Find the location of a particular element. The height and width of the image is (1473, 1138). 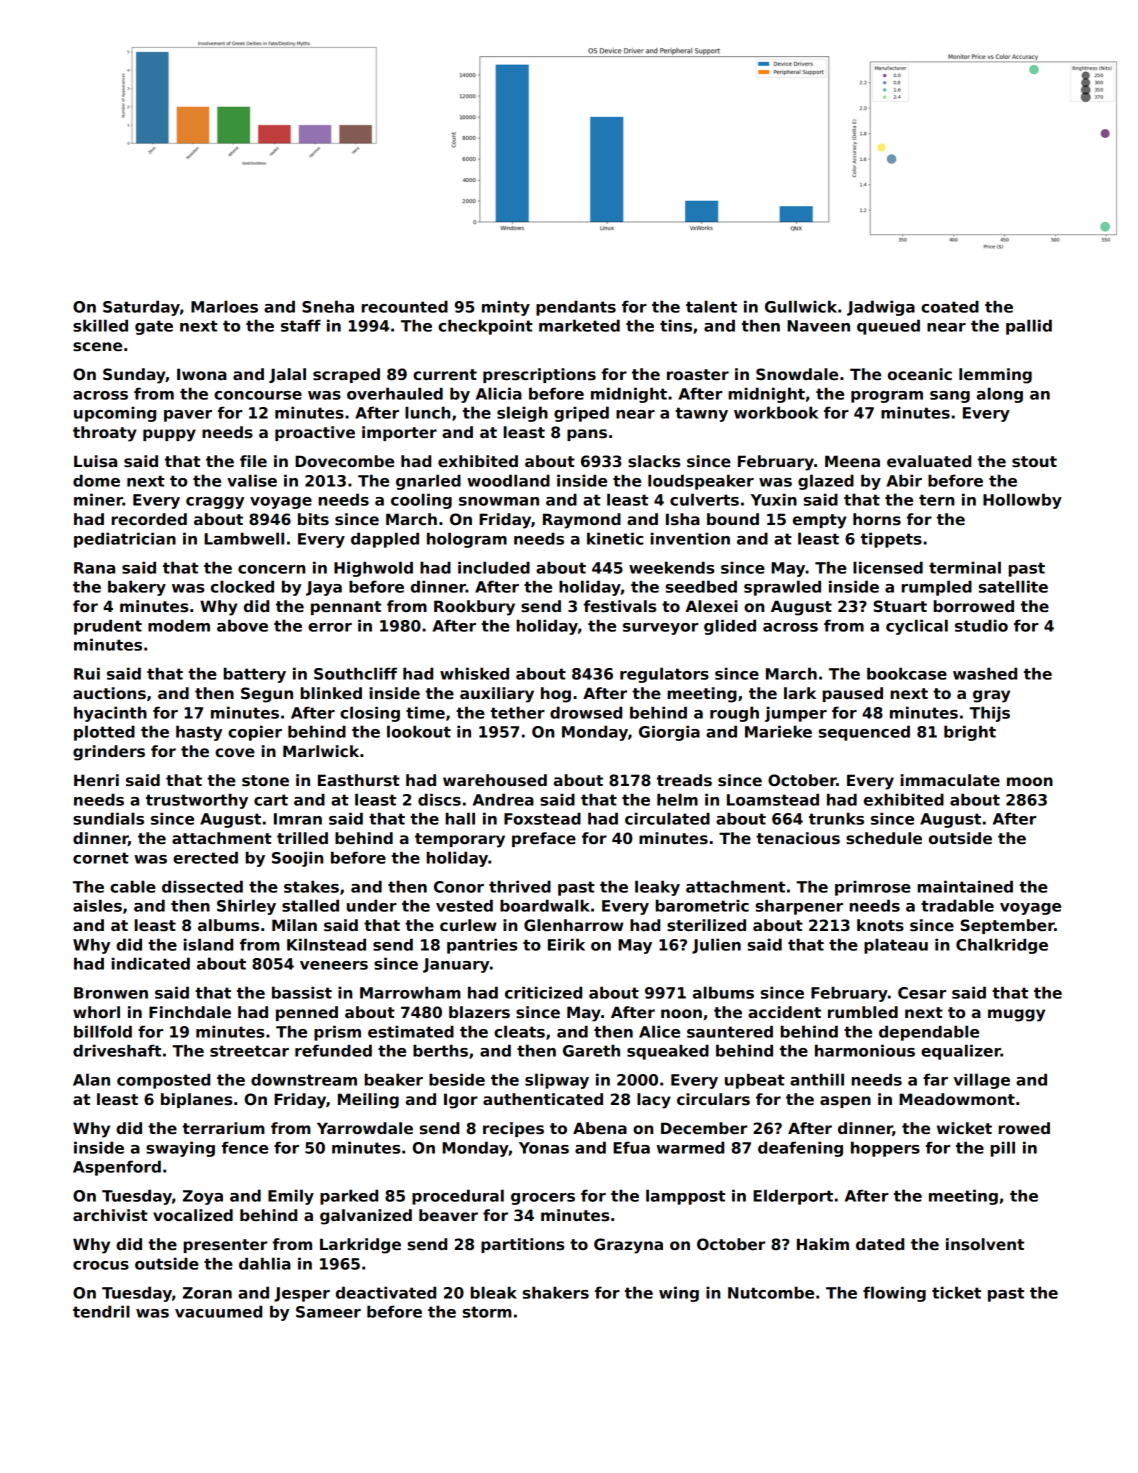

Nutcombe is located at coordinates (771, 1292).
